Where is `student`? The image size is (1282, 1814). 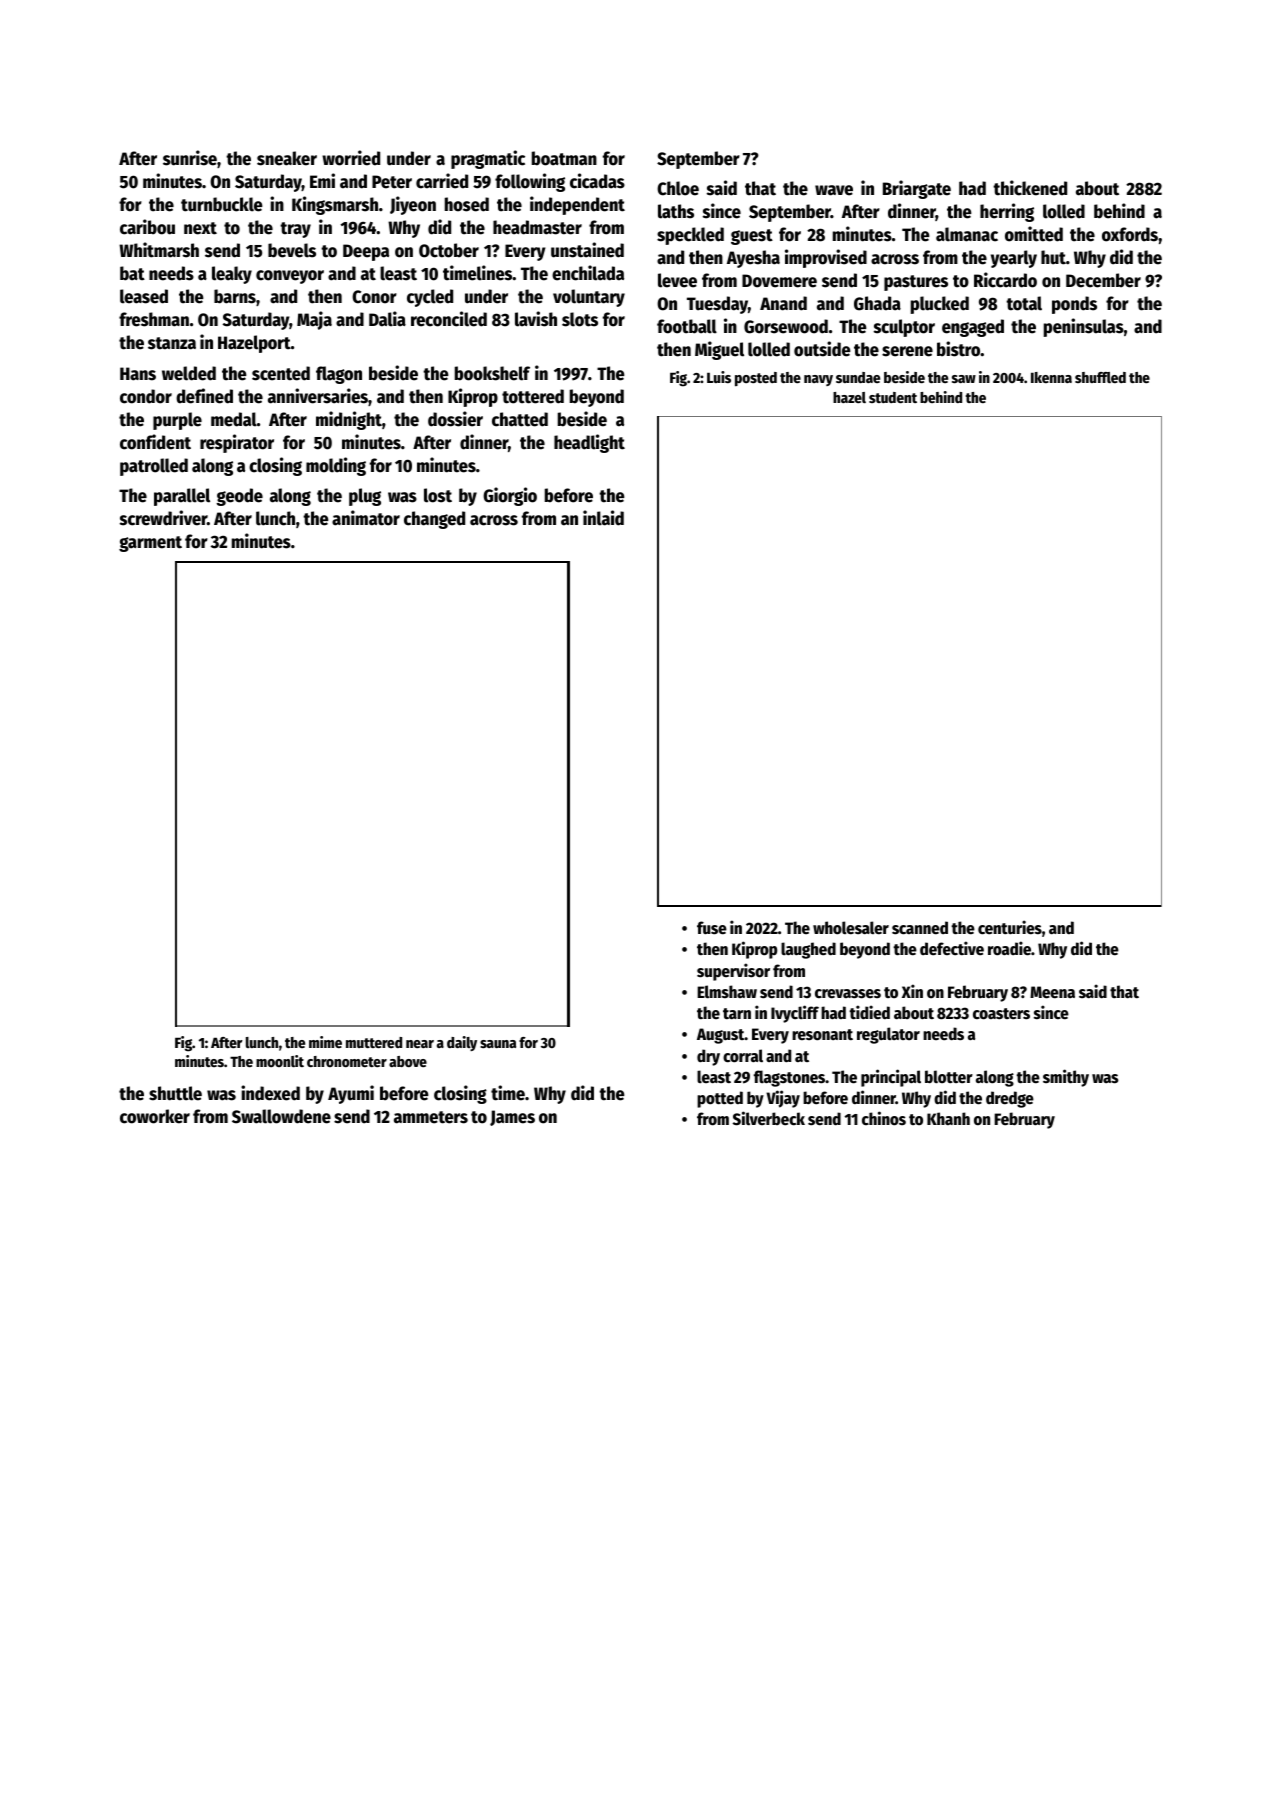
student is located at coordinates (893, 397).
